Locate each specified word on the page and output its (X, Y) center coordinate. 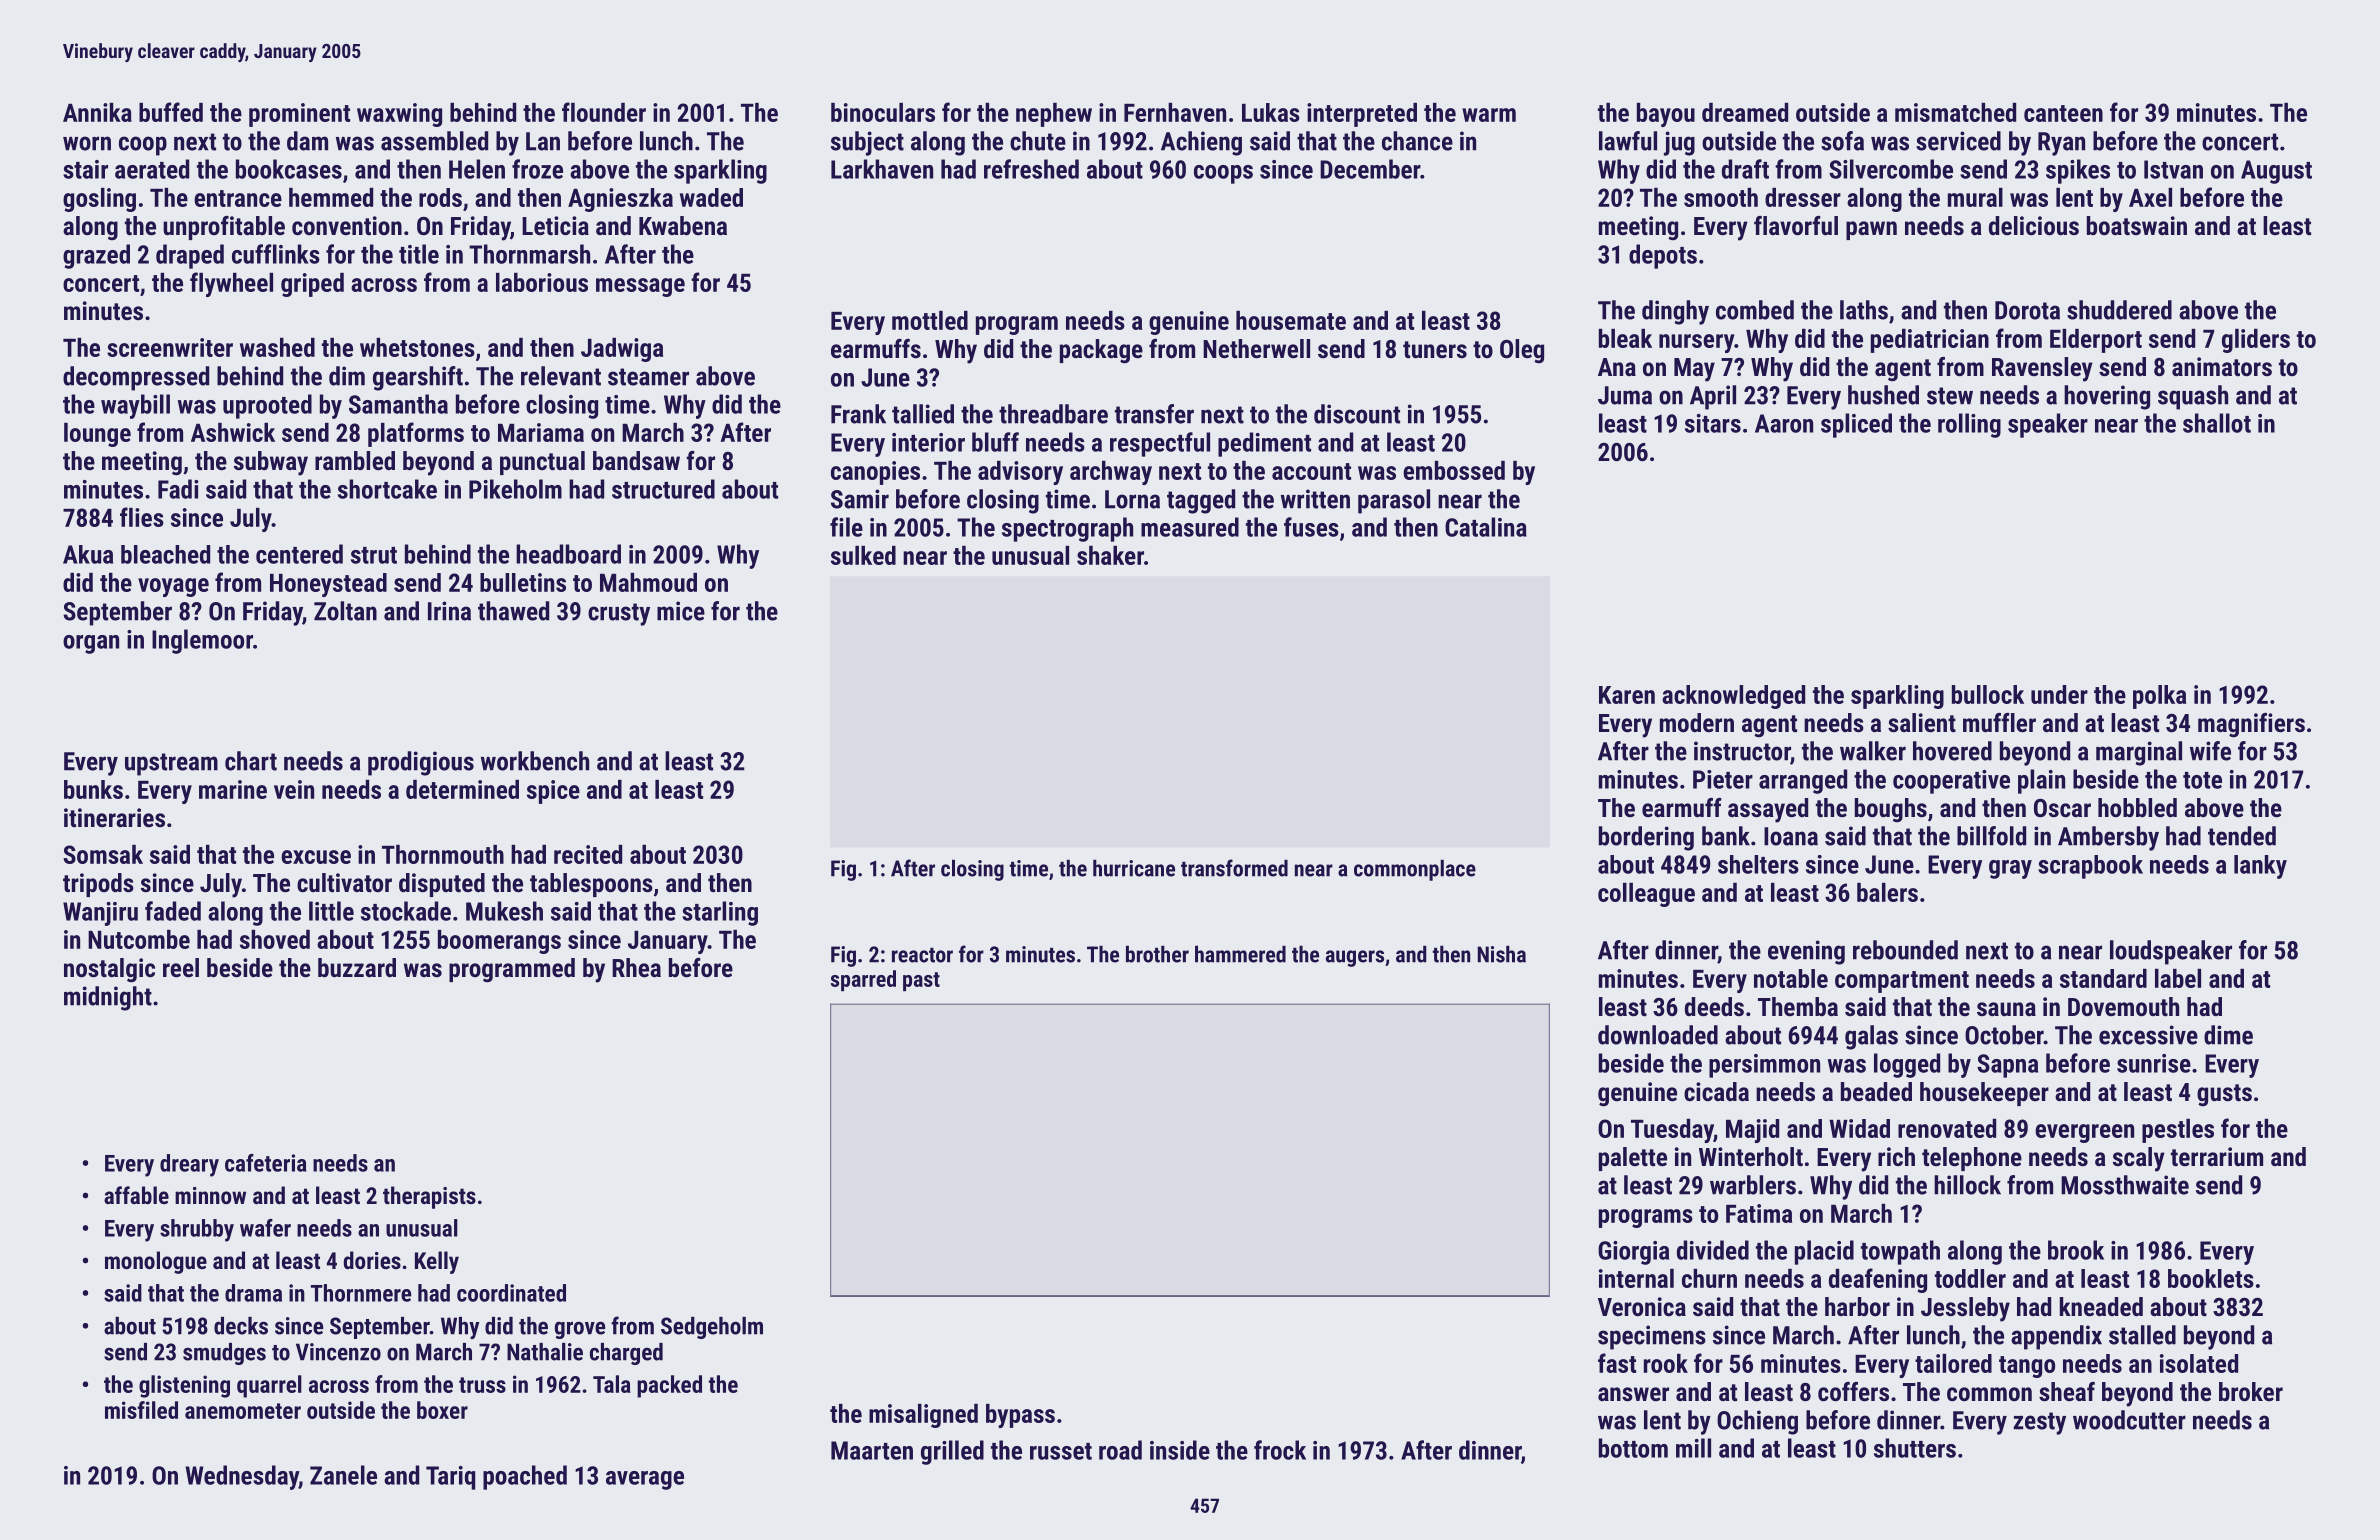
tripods (98, 885)
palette (1633, 1159)
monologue (156, 1262)
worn (87, 143)
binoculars (883, 112)
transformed (1234, 868)
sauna (2006, 1009)
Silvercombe (1891, 169)
